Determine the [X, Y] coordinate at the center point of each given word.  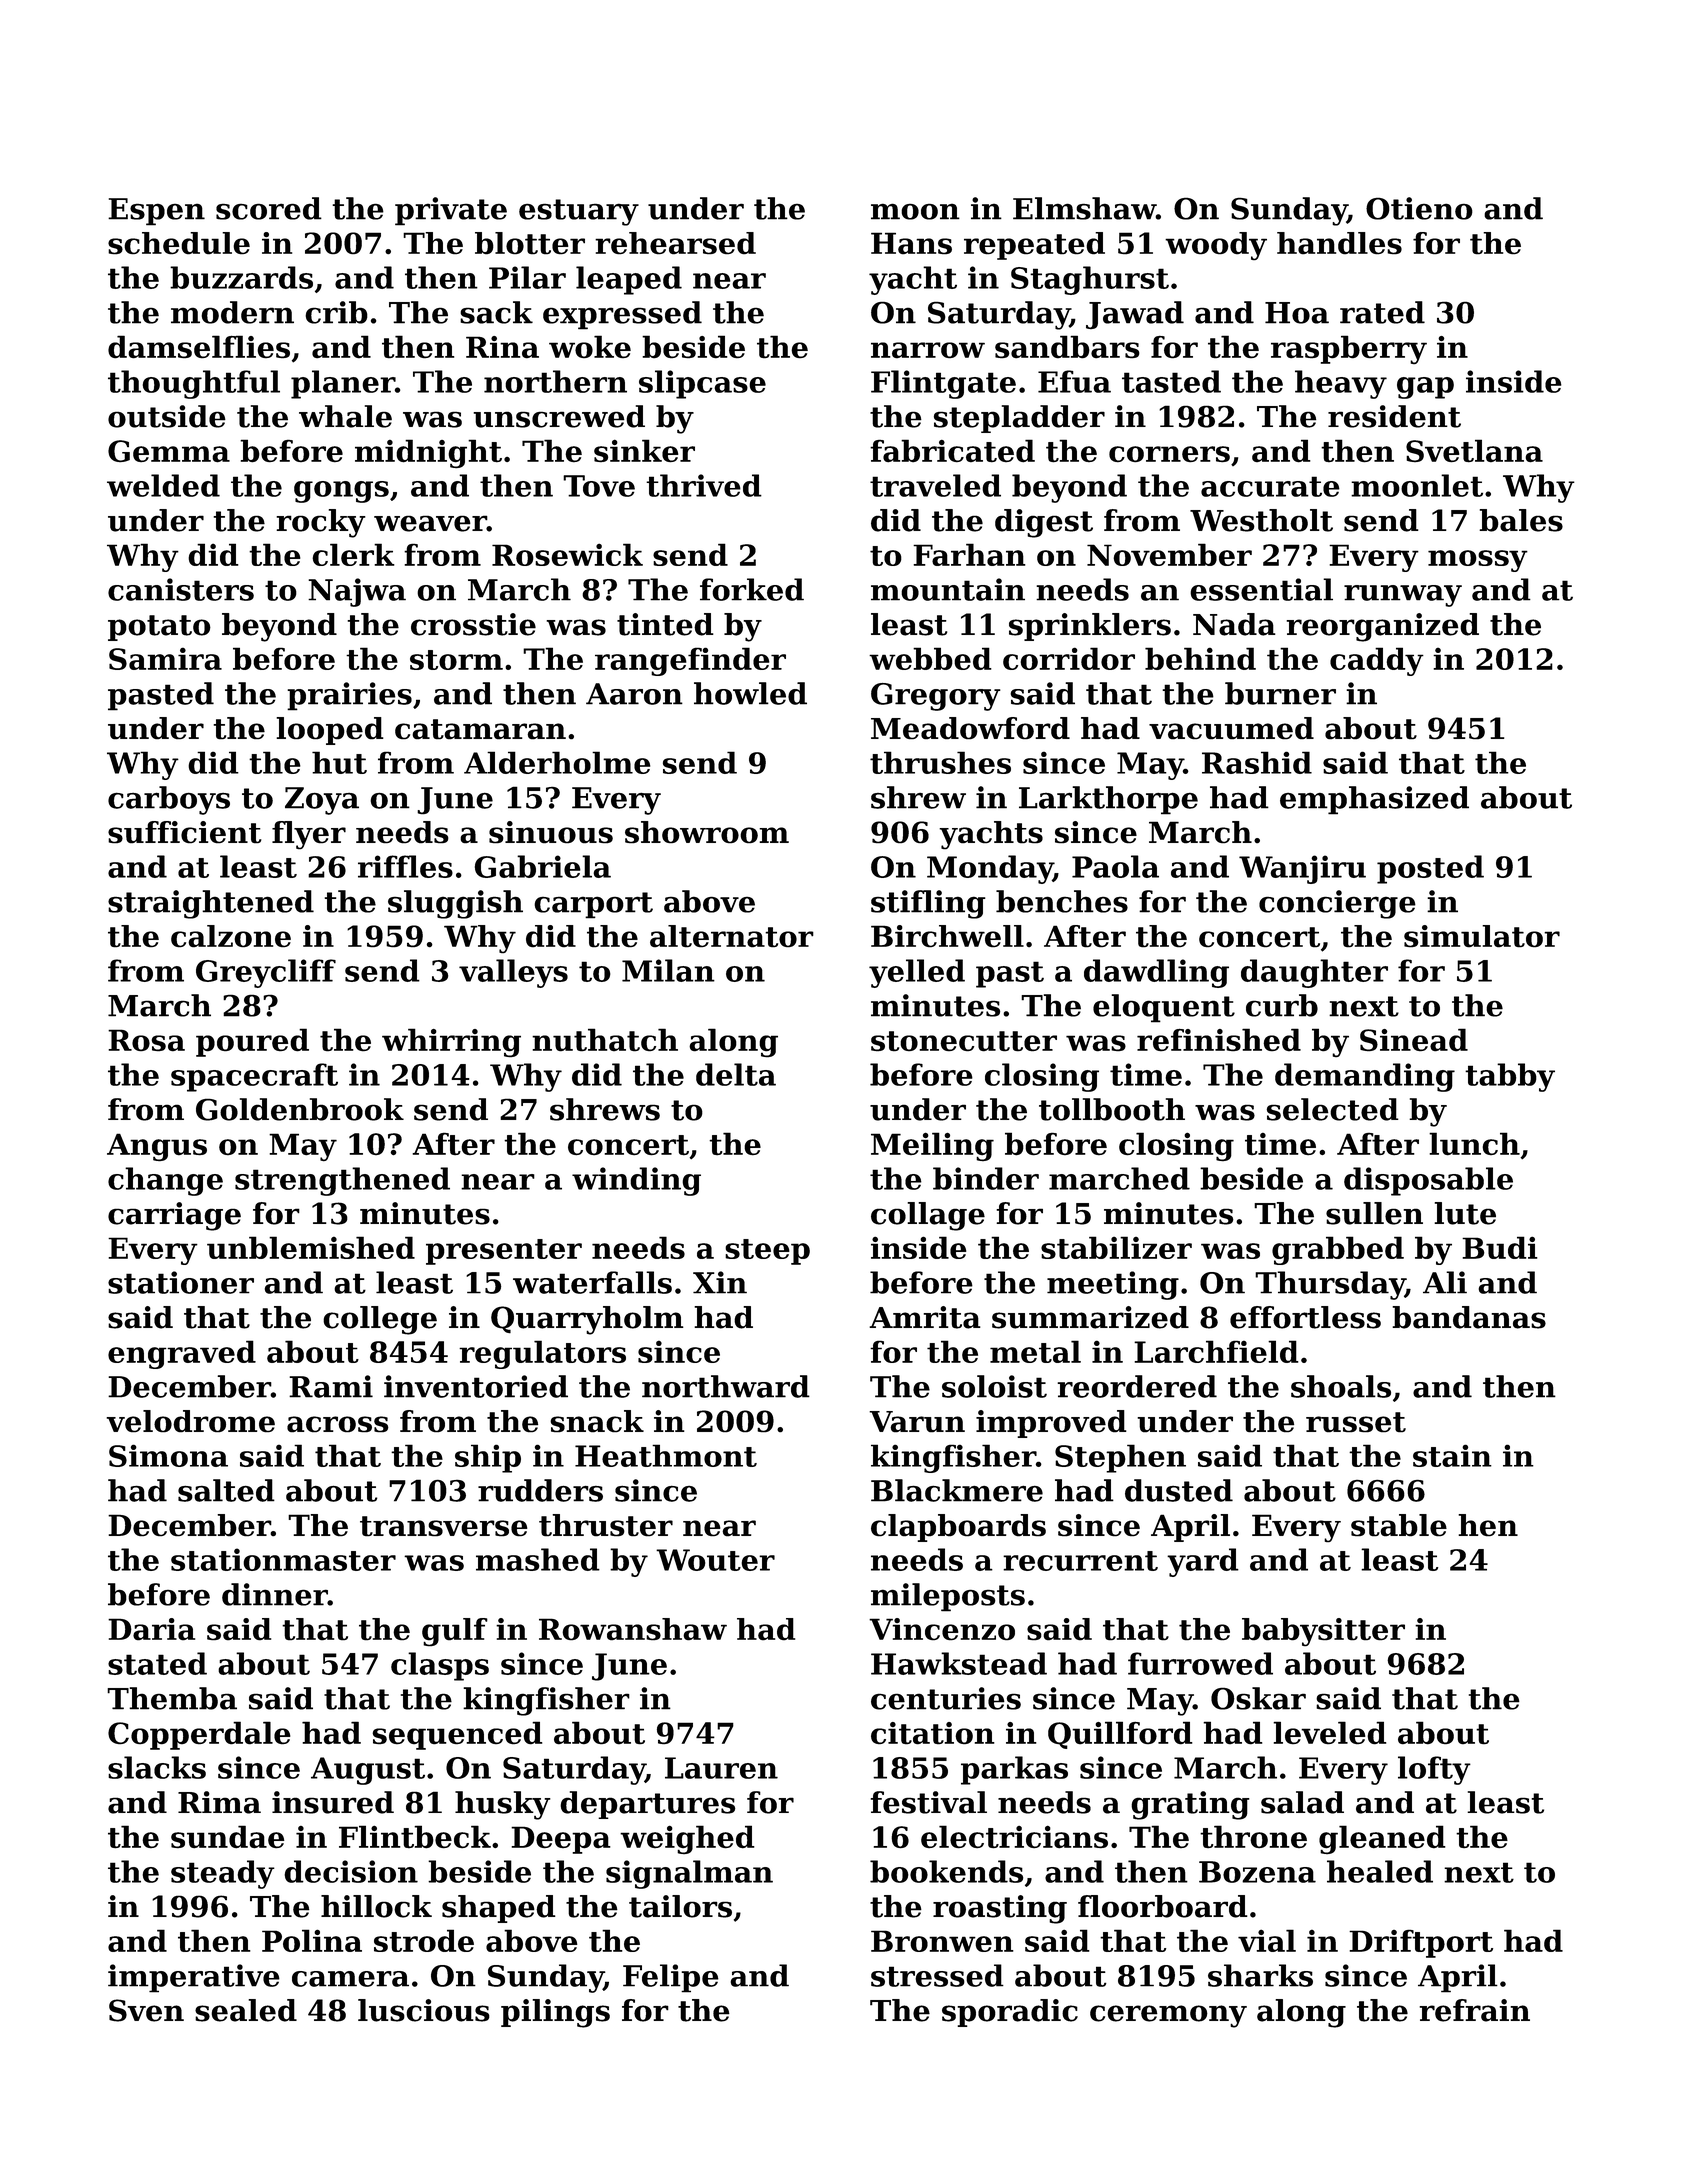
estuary [579, 212]
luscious [424, 2010]
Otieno [1419, 208]
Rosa [146, 1040]
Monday [990, 869]
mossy [1478, 561]
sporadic [1010, 2013]
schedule [179, 243]
